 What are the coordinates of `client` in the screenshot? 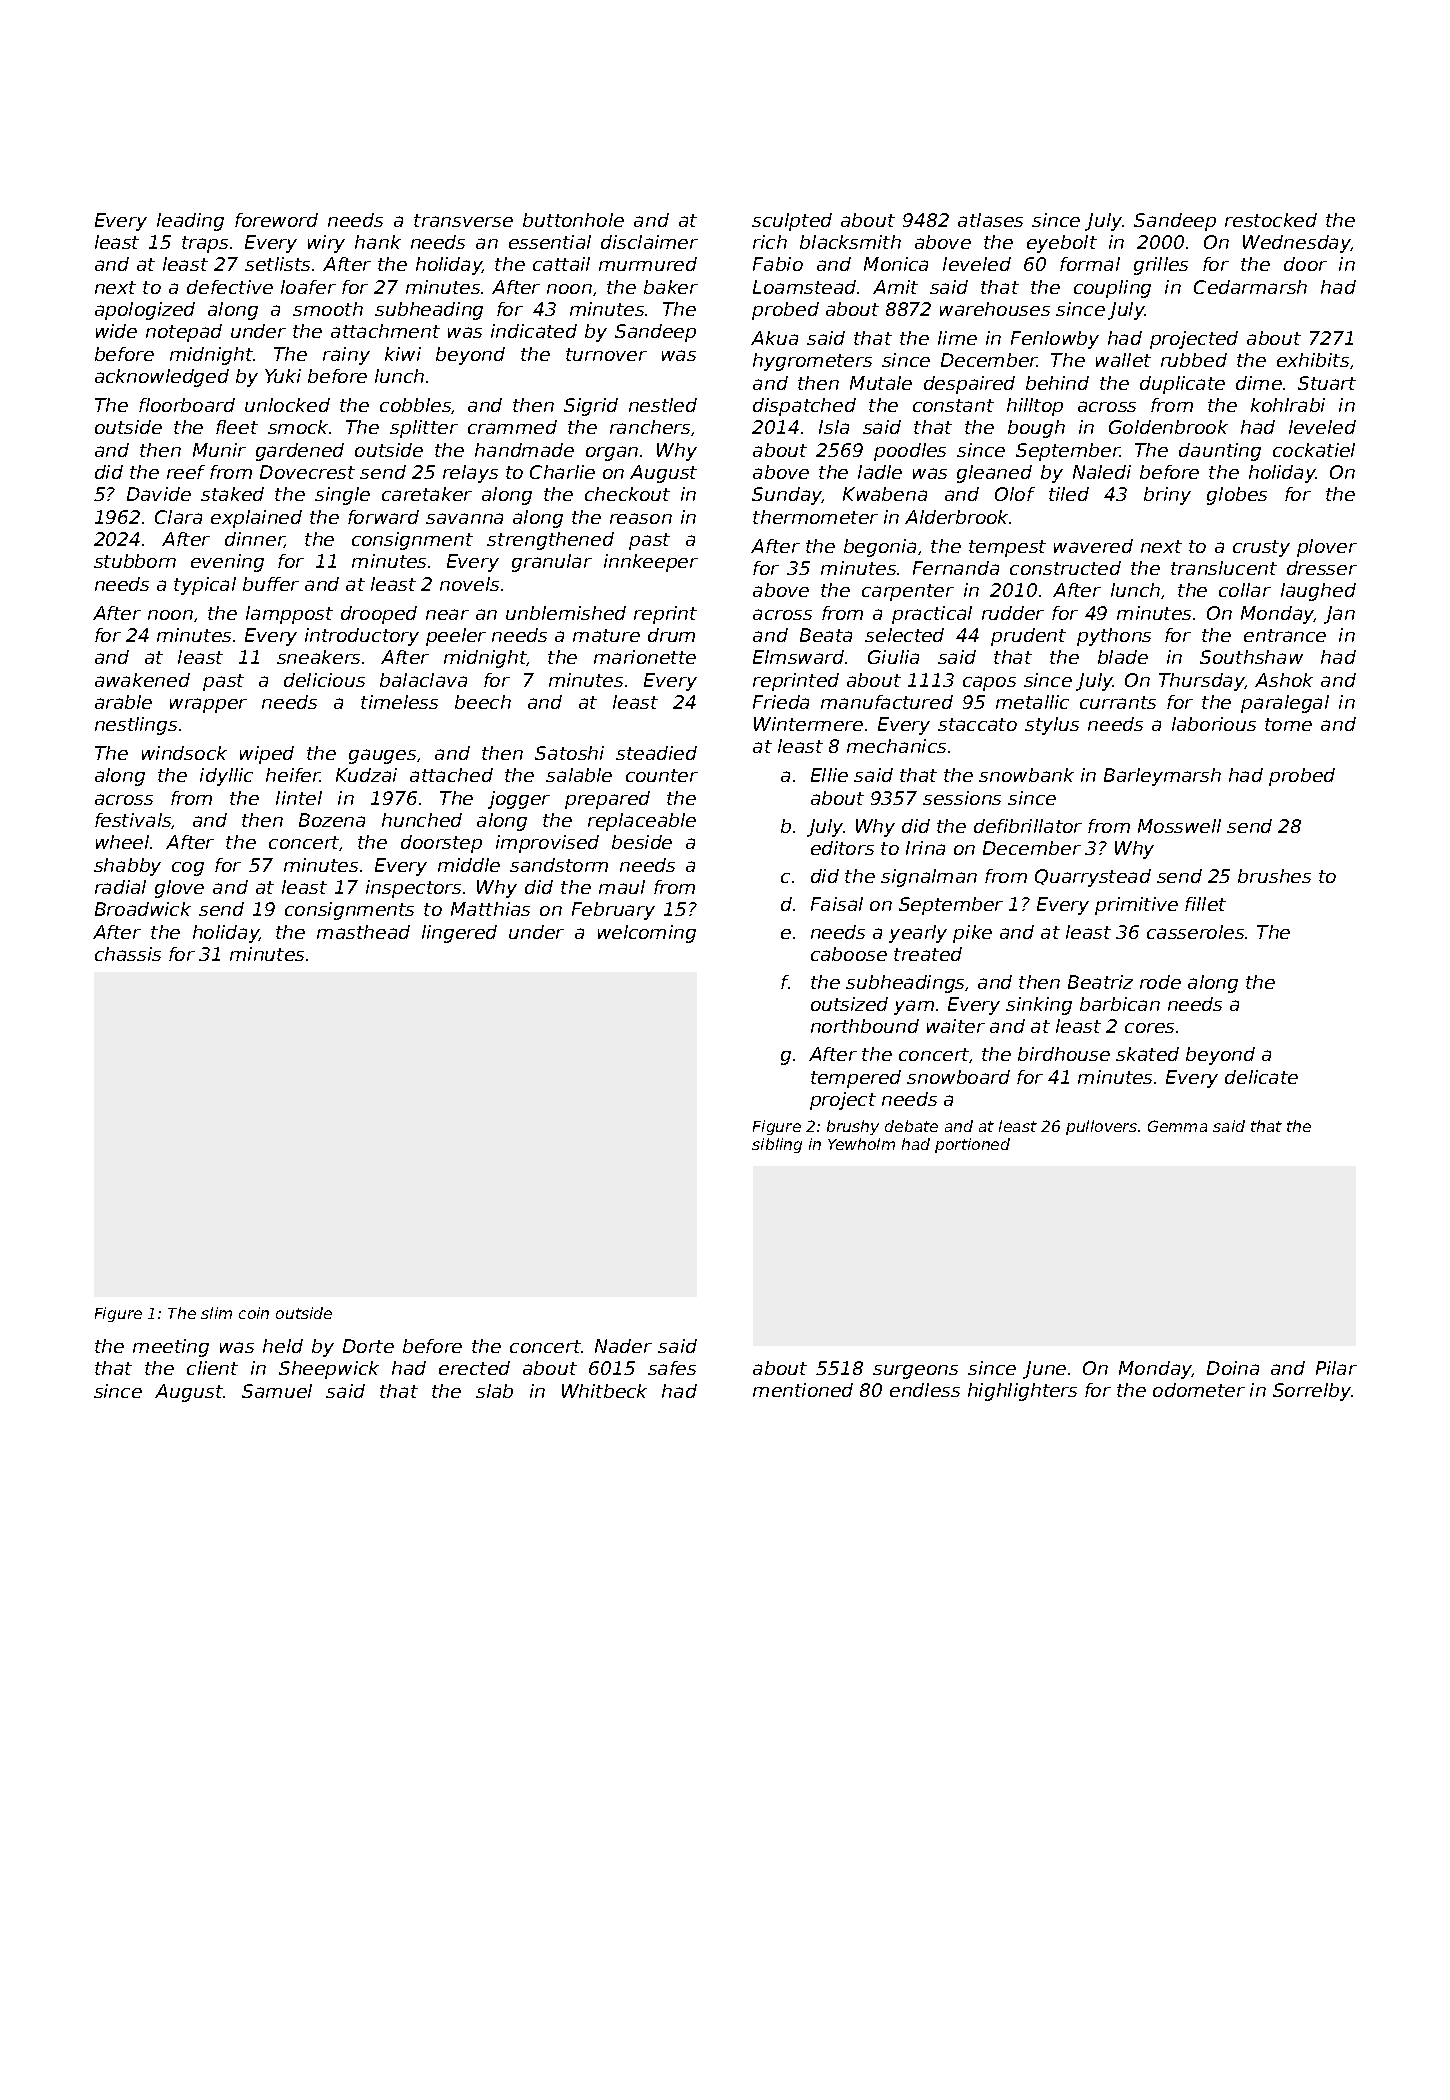 It's located at (212, 1368).
